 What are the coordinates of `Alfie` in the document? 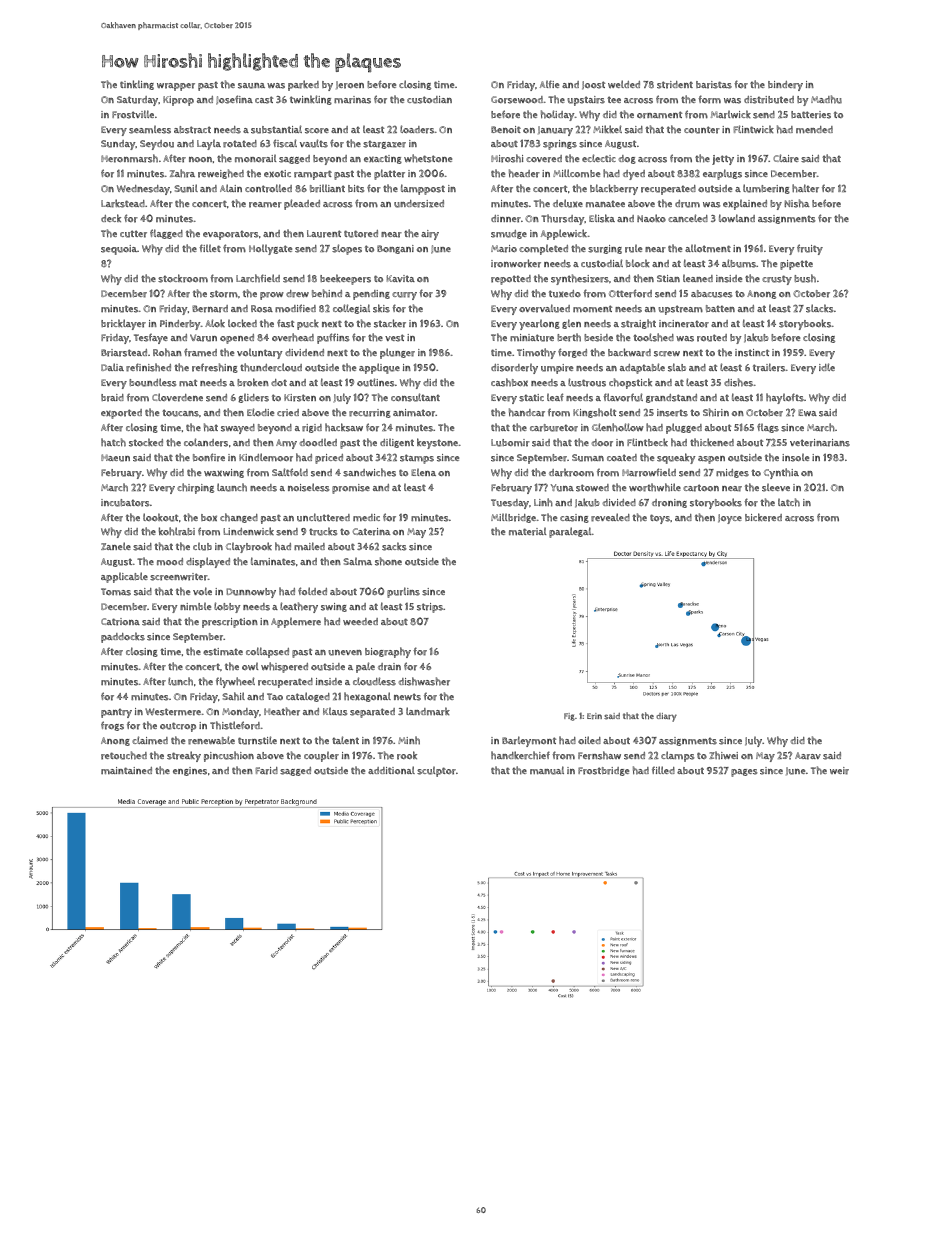 It's located at (549, 84).
